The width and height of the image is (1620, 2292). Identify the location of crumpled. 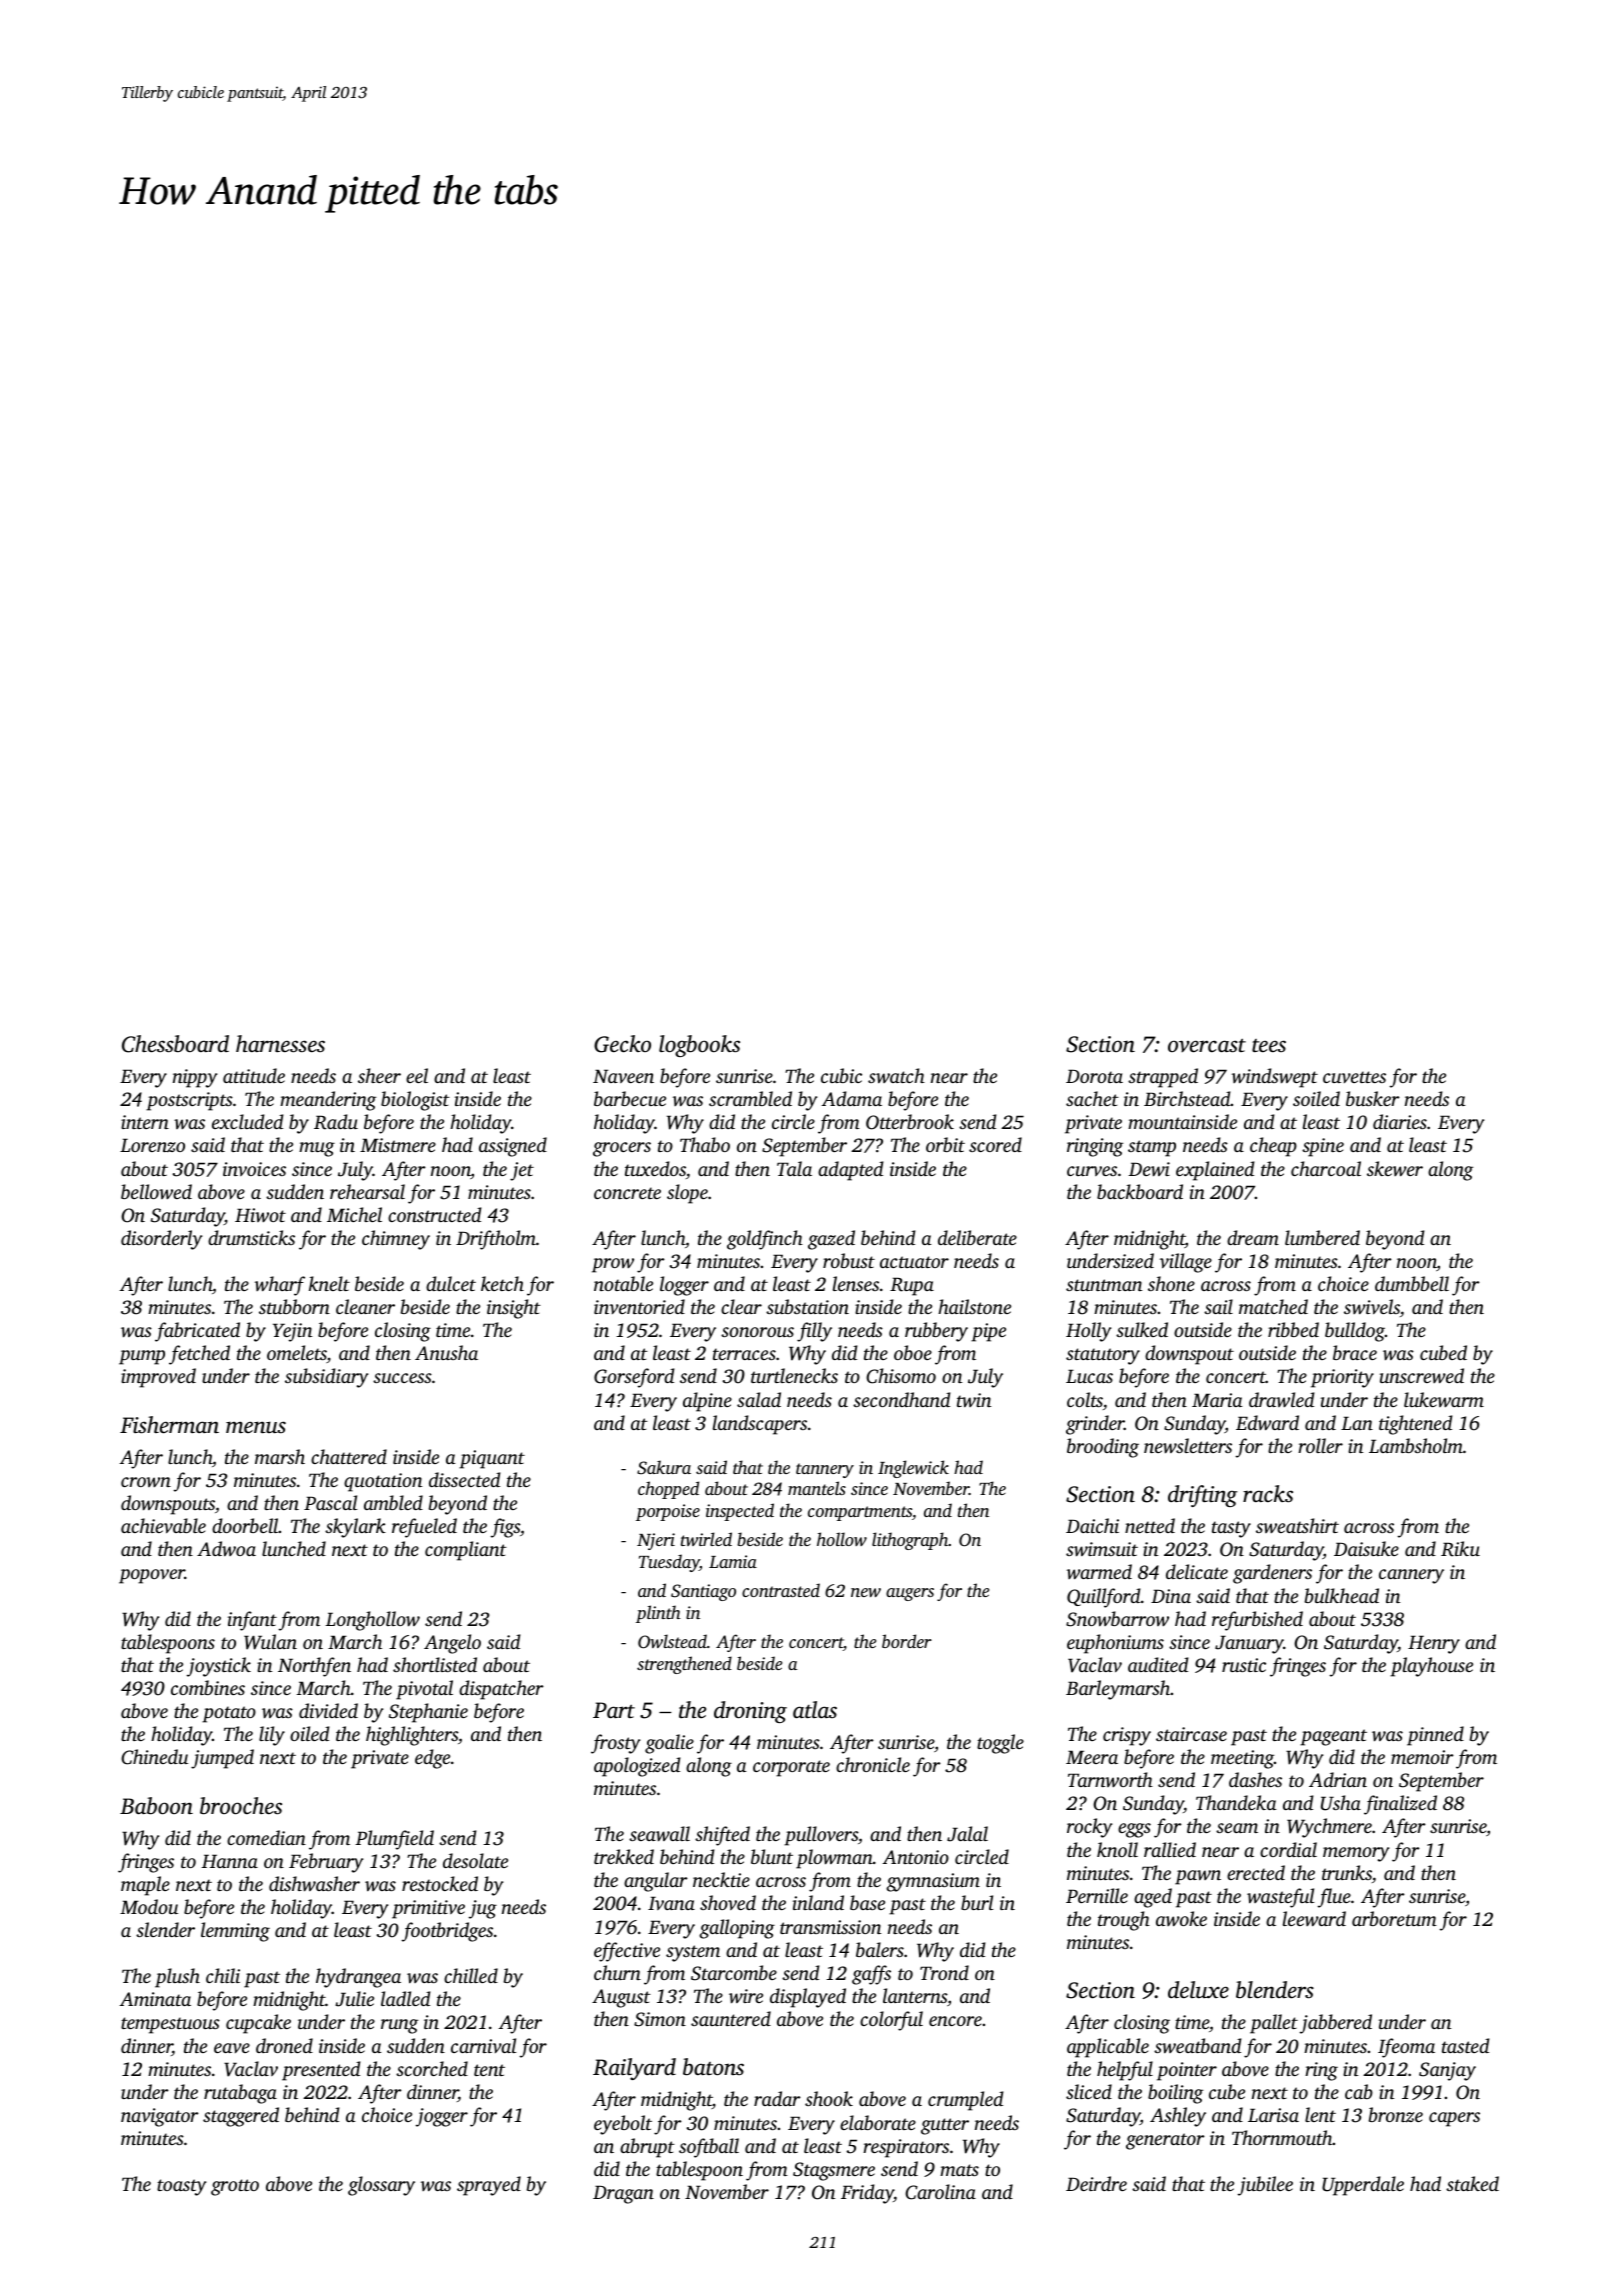
(966, 2101).
